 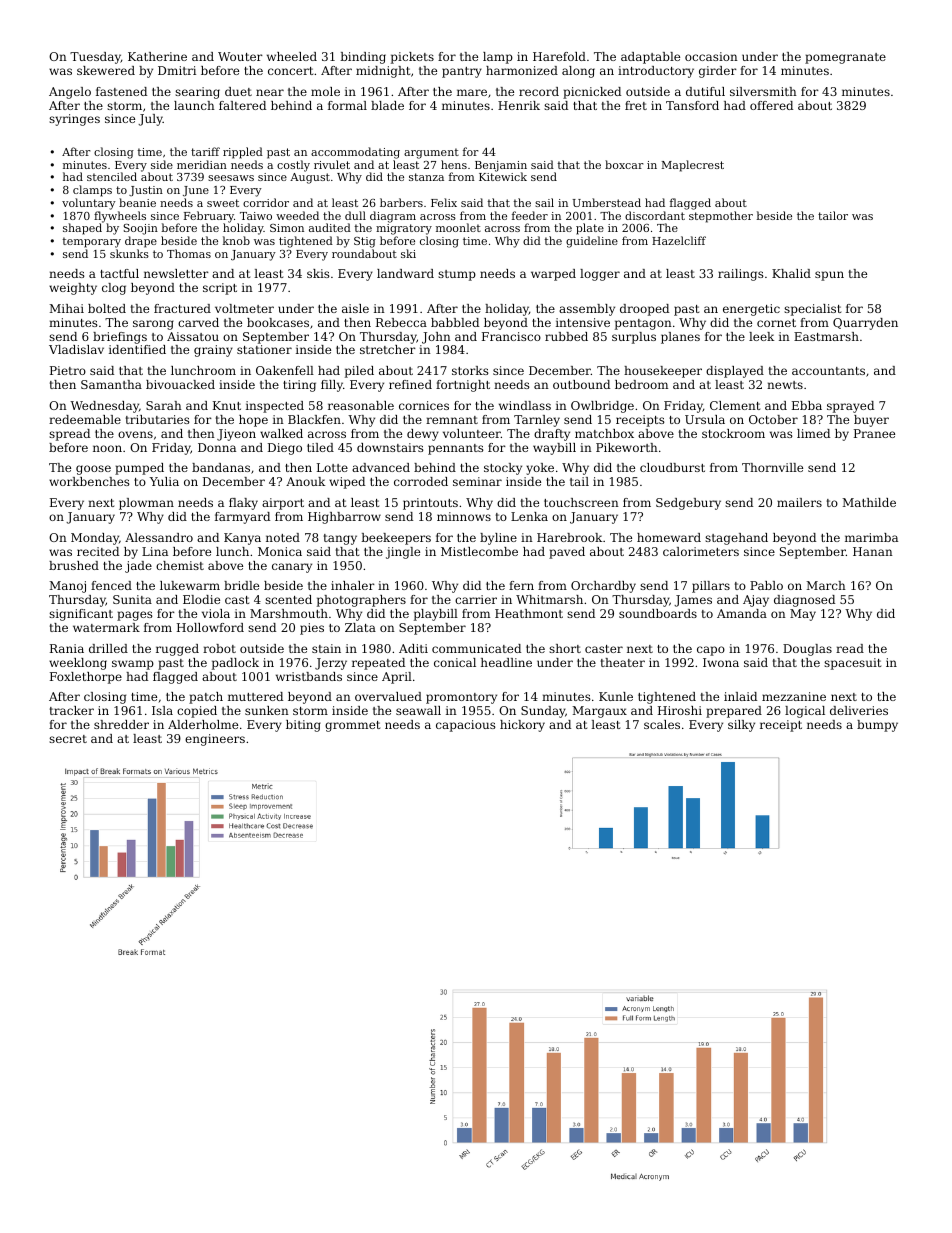 What do you see at coordinates (566, 336) in the image?
I see `rubbed` at bounding box center [566, 336].
